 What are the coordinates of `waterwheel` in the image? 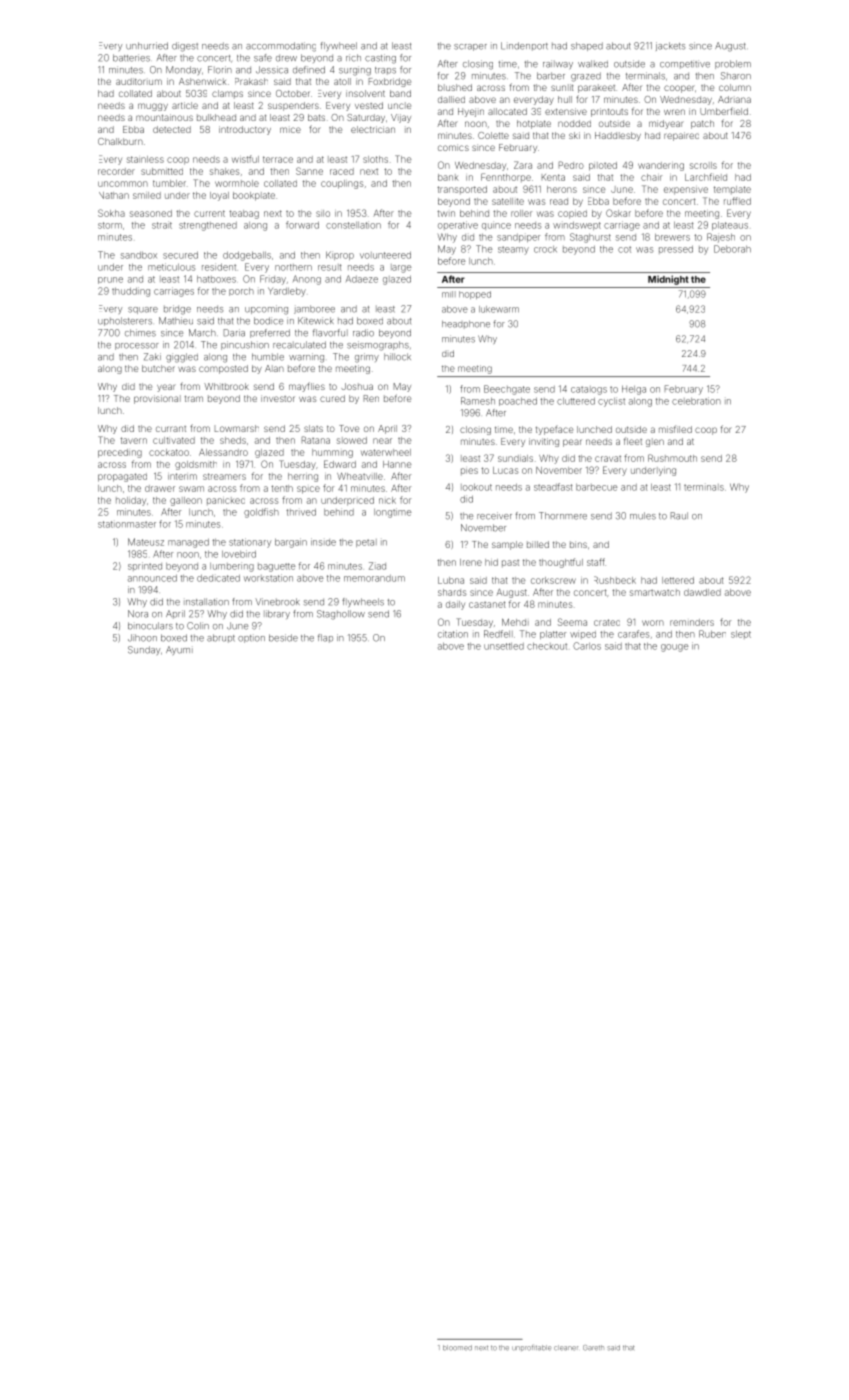 It's located at (386, 452).
